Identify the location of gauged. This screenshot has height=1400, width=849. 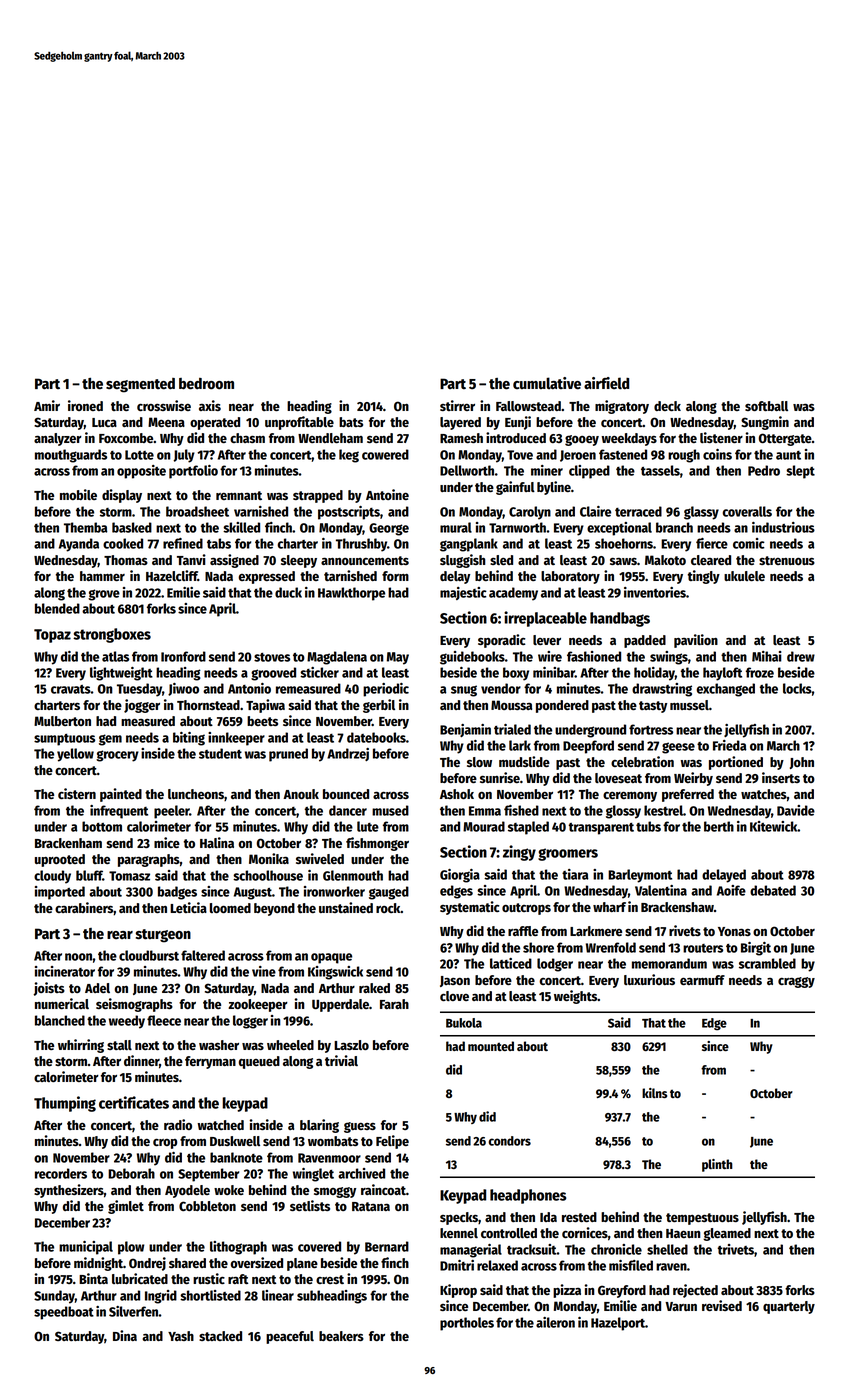
(389, 893).
